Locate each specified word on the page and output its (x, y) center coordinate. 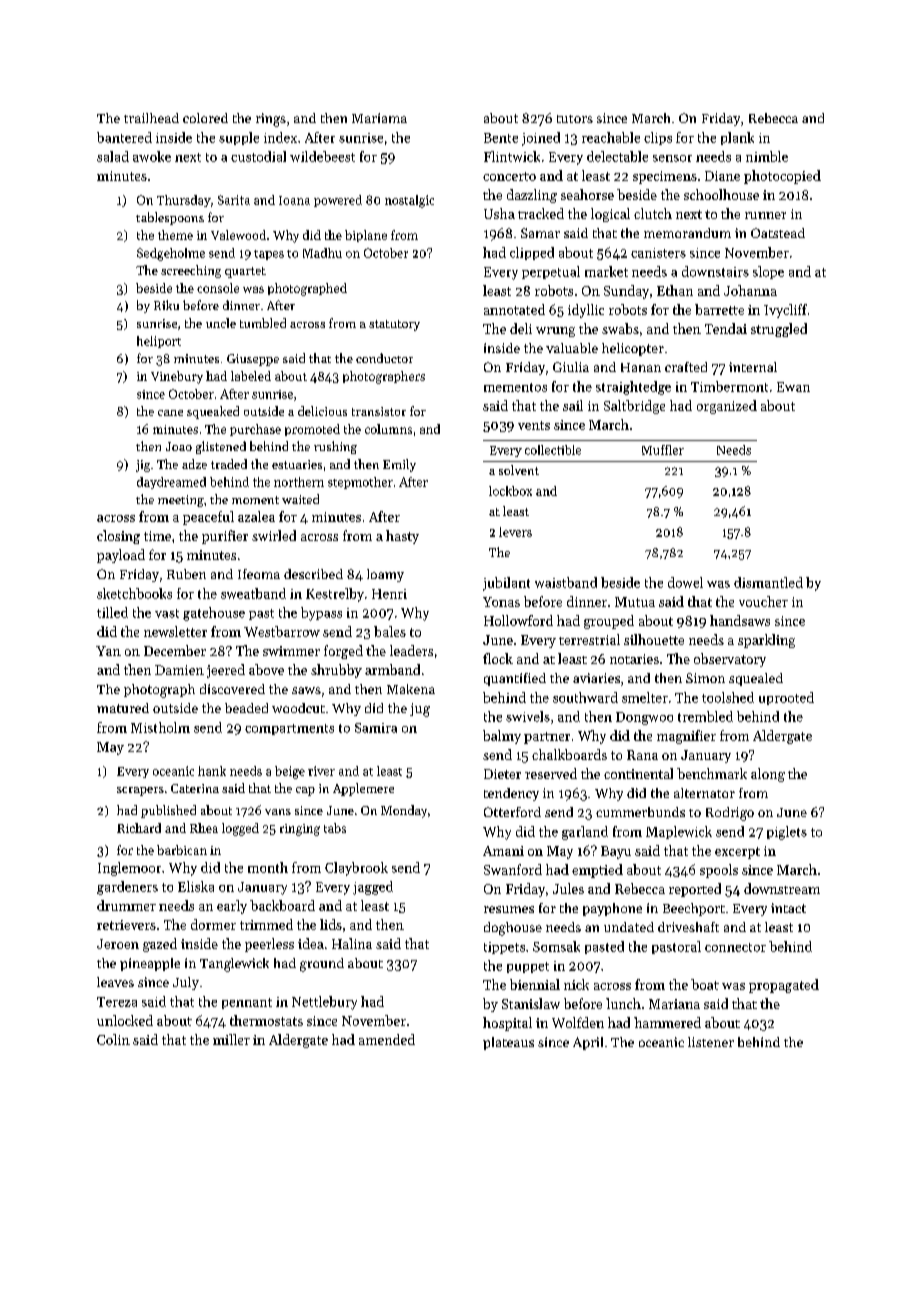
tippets (504, 948)
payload (121, 556)
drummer (126, 905)
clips (658, 138)
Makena (411, 689)
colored (205, 118)
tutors (575, 119)
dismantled (768, 582)
